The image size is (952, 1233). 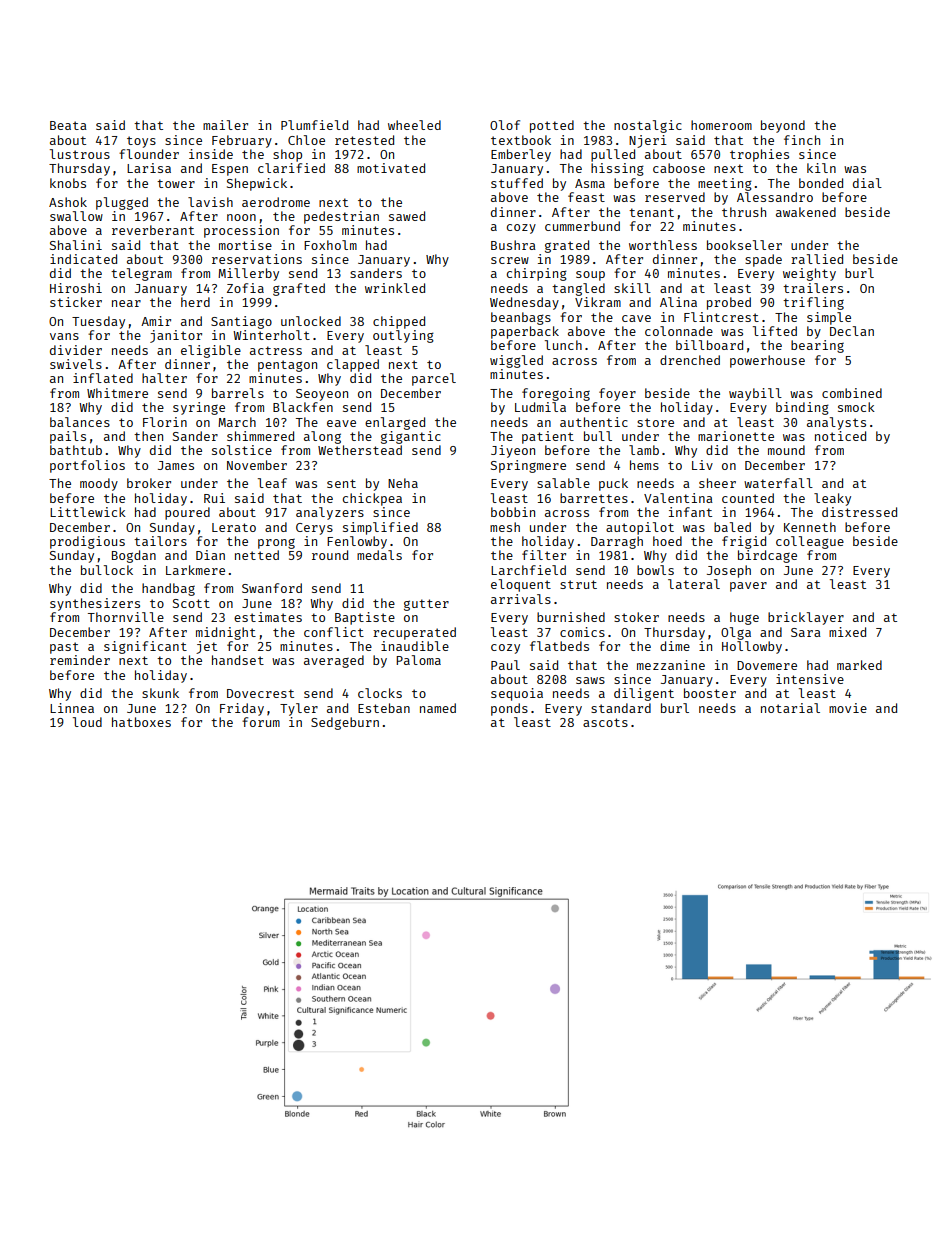 I want to click on chirping, so click(x=537, y=274).
